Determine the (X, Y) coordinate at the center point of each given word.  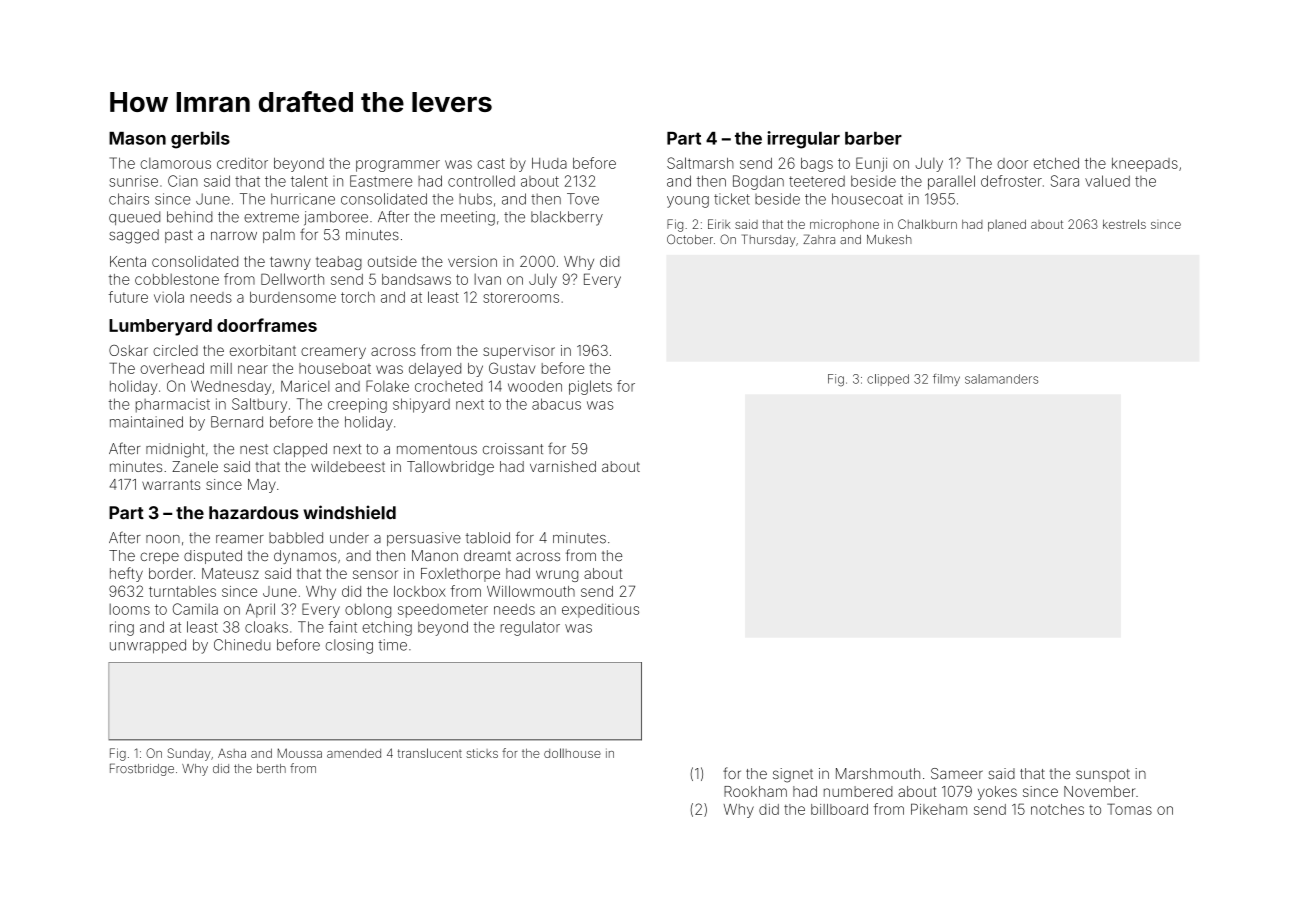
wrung (557, 576)
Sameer (957, 773)
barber (873, 138)
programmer (398, 166)
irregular (803, 140)
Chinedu (242, 645)
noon (163, 539)
